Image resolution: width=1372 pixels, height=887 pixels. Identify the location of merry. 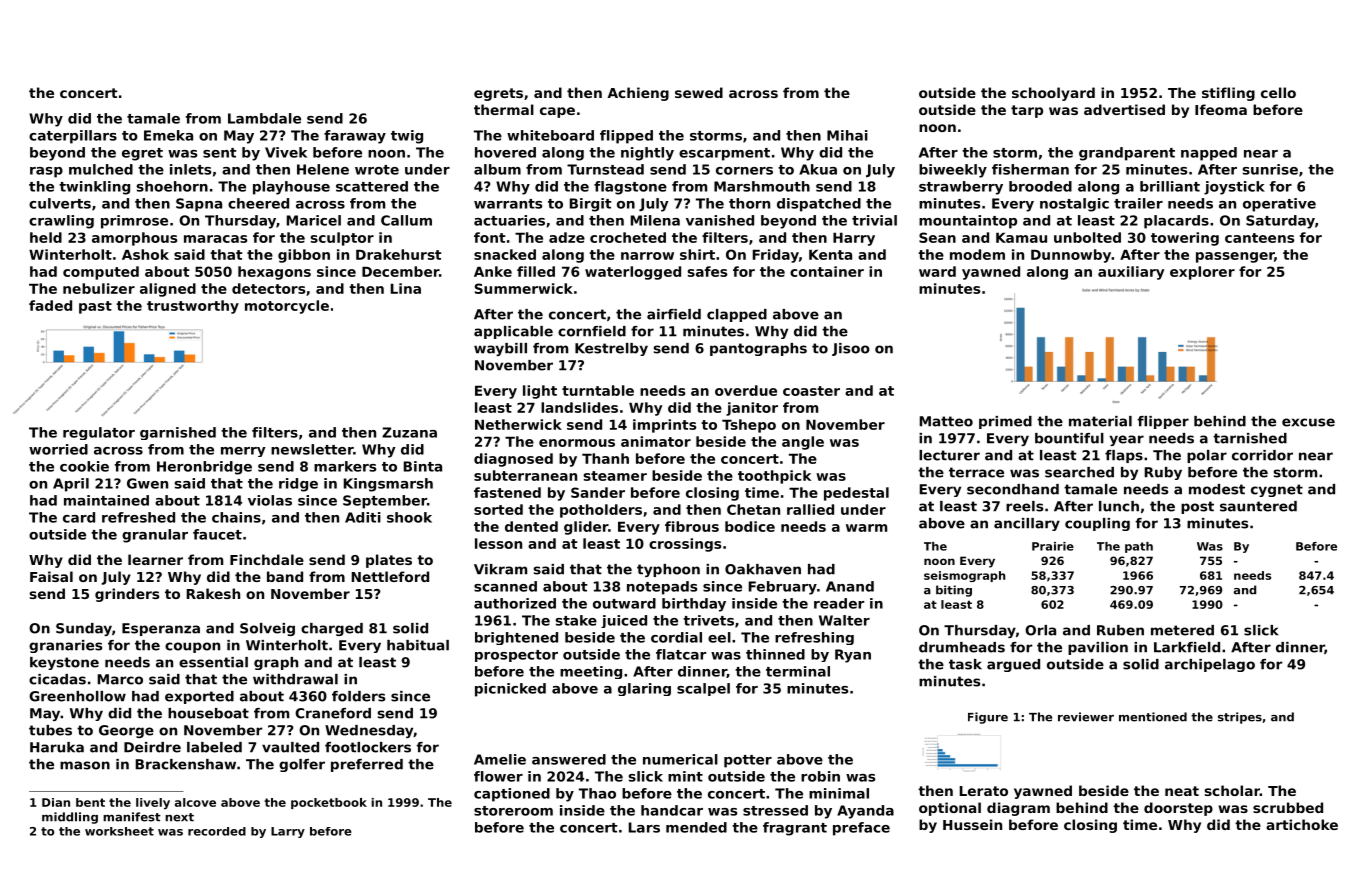
(243, 452).
